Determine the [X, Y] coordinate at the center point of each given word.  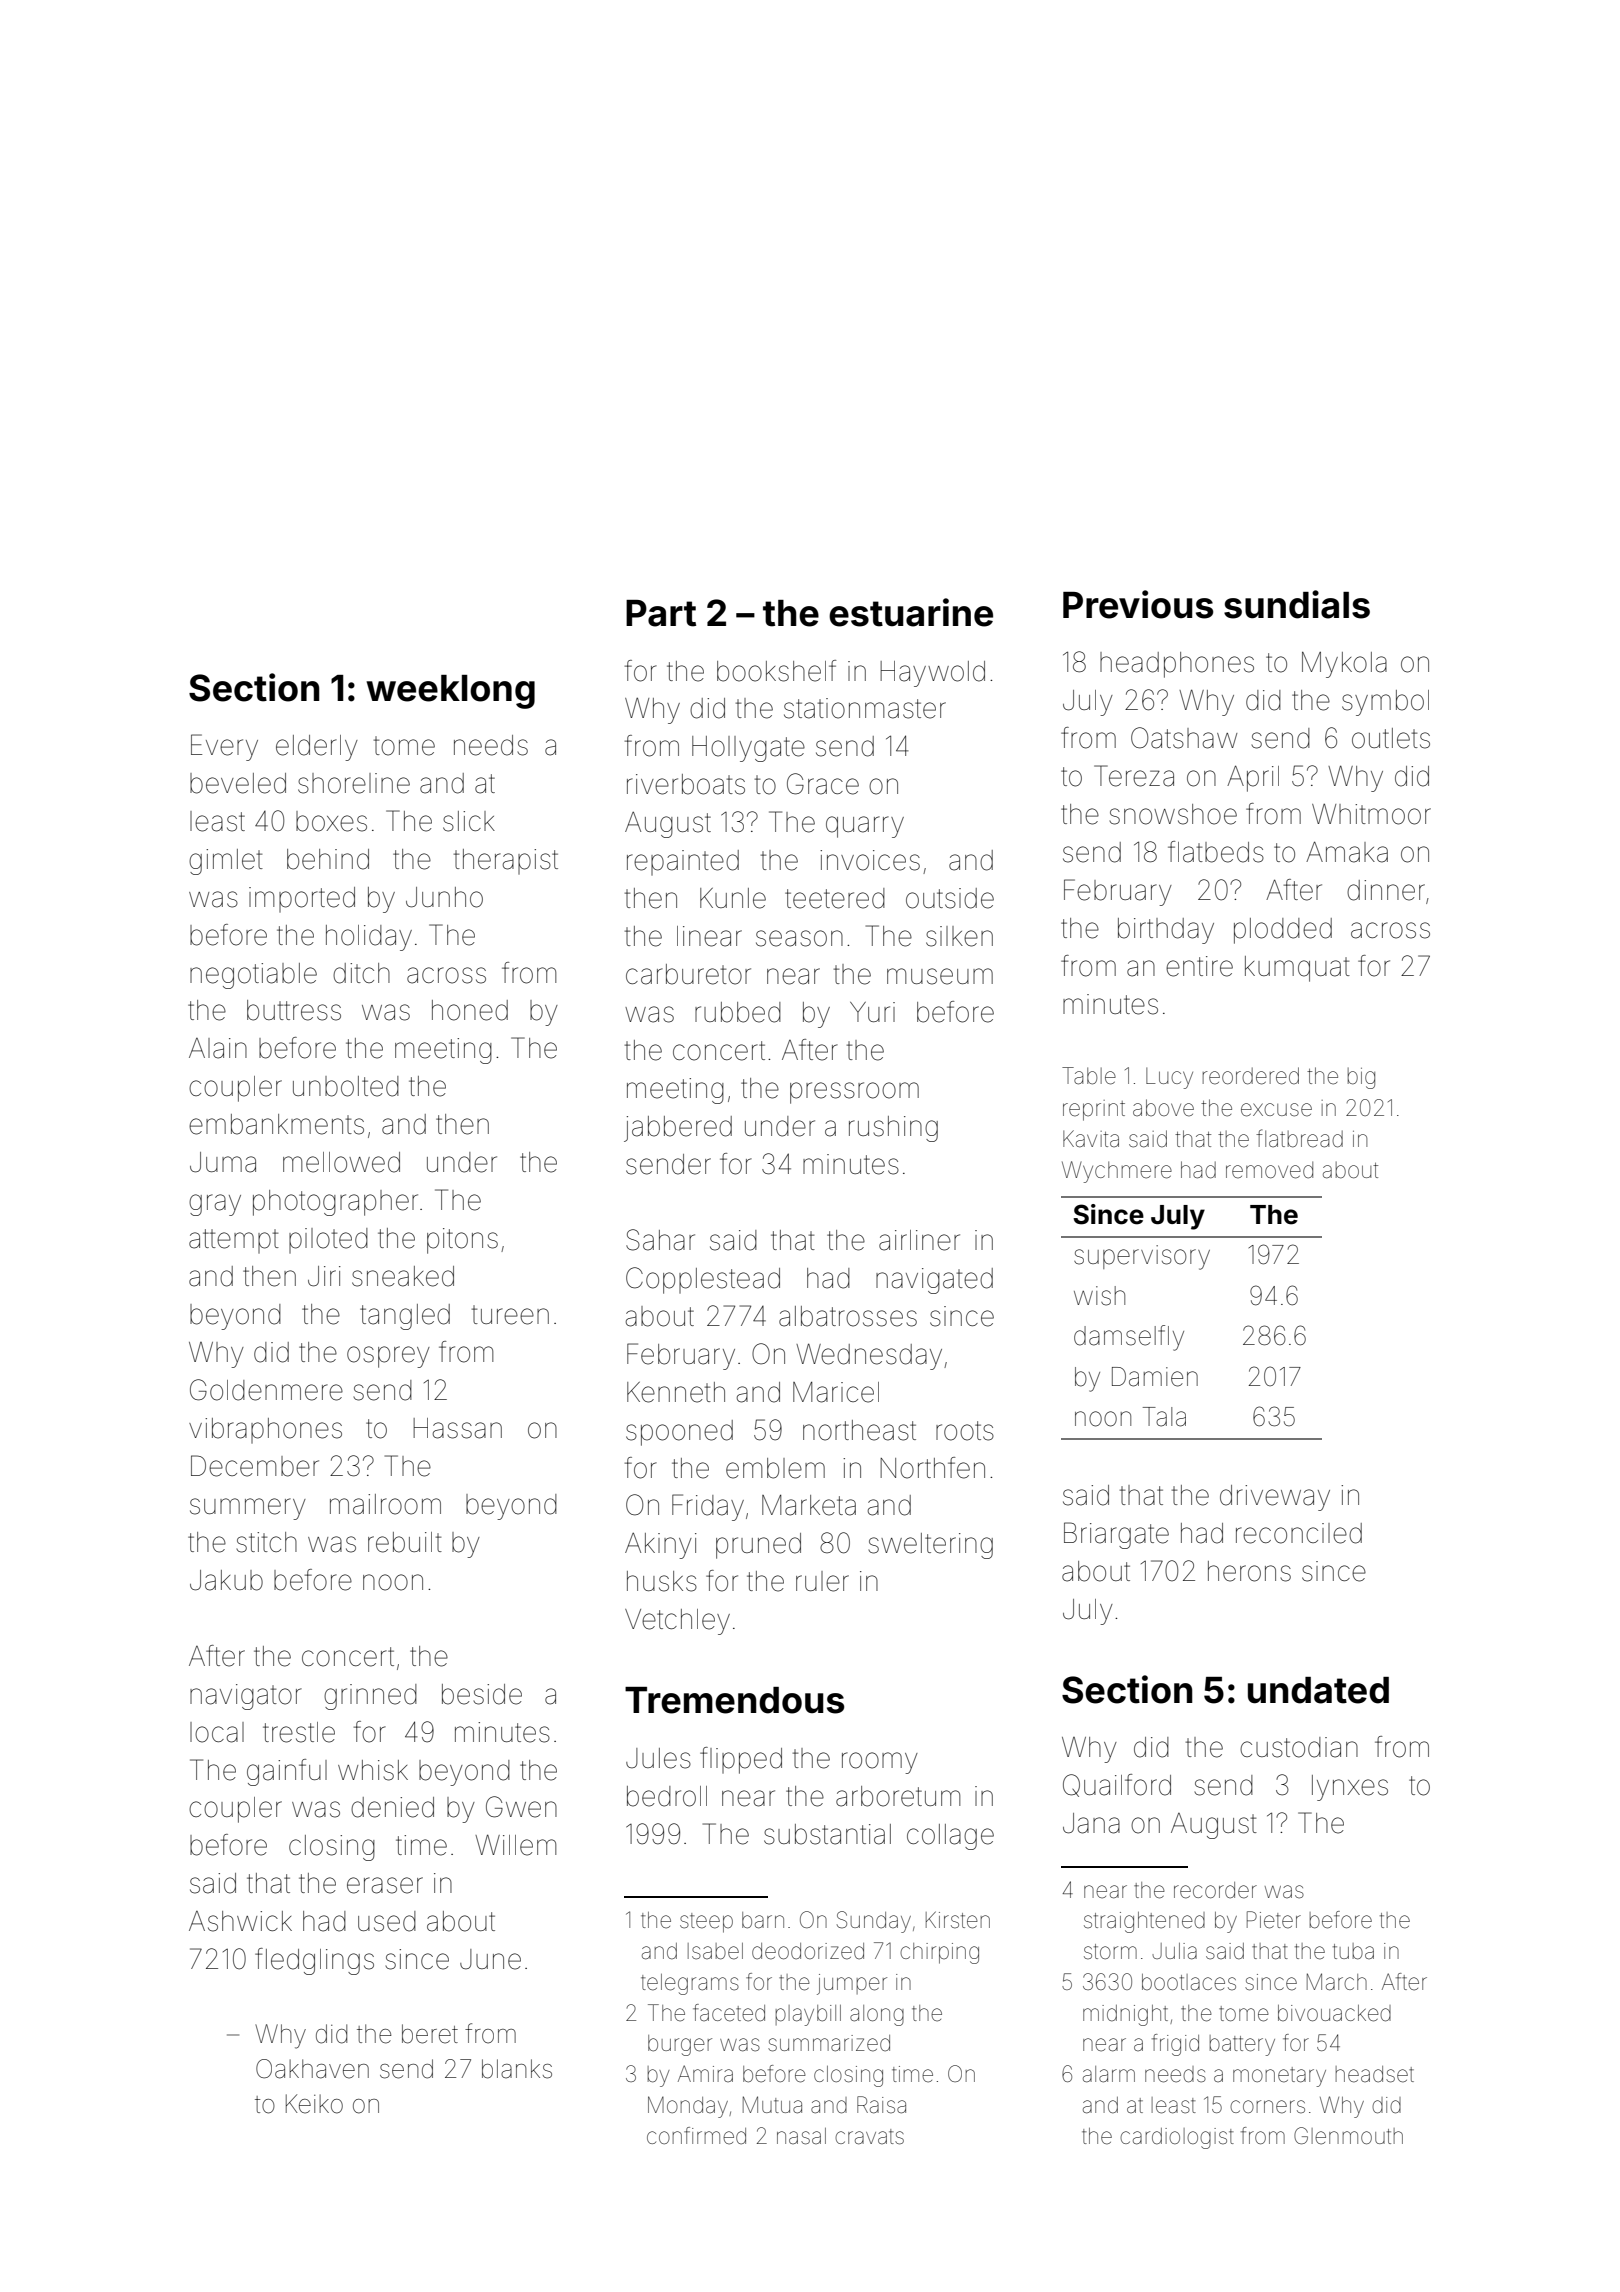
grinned [370, 1697]
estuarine [911, 612]
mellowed [341, 1162]
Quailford [1117, 1785]
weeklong [450, 692]
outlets [1391, 738]
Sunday [874, 1922]
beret [430, 2034]
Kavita [1091, 1139]
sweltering [931, 1546]
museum [940, 976]
